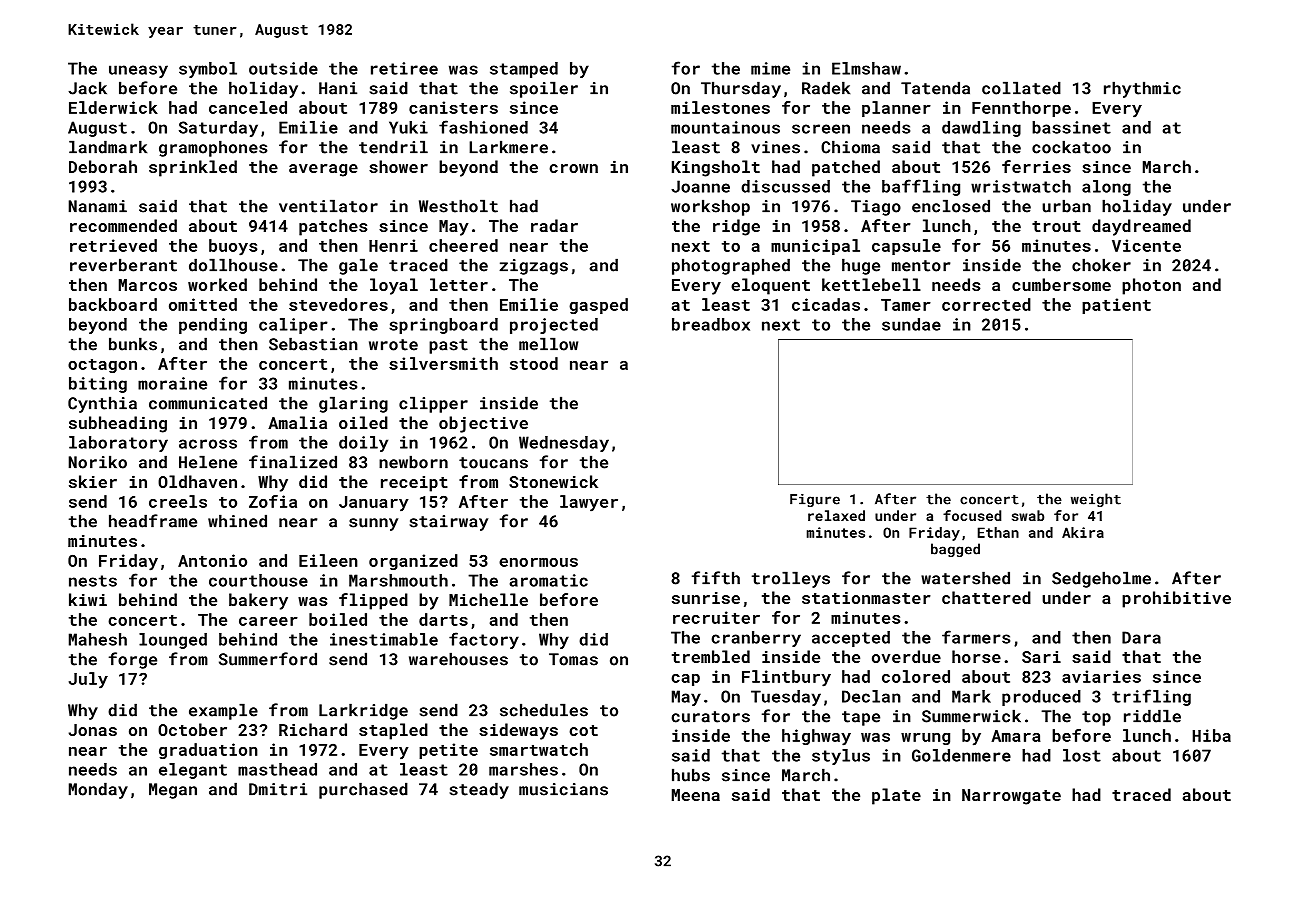 The image size is (1308, 924). Describe the element at coordinates (986, 304) in the image. I see `corrected` at that location.
